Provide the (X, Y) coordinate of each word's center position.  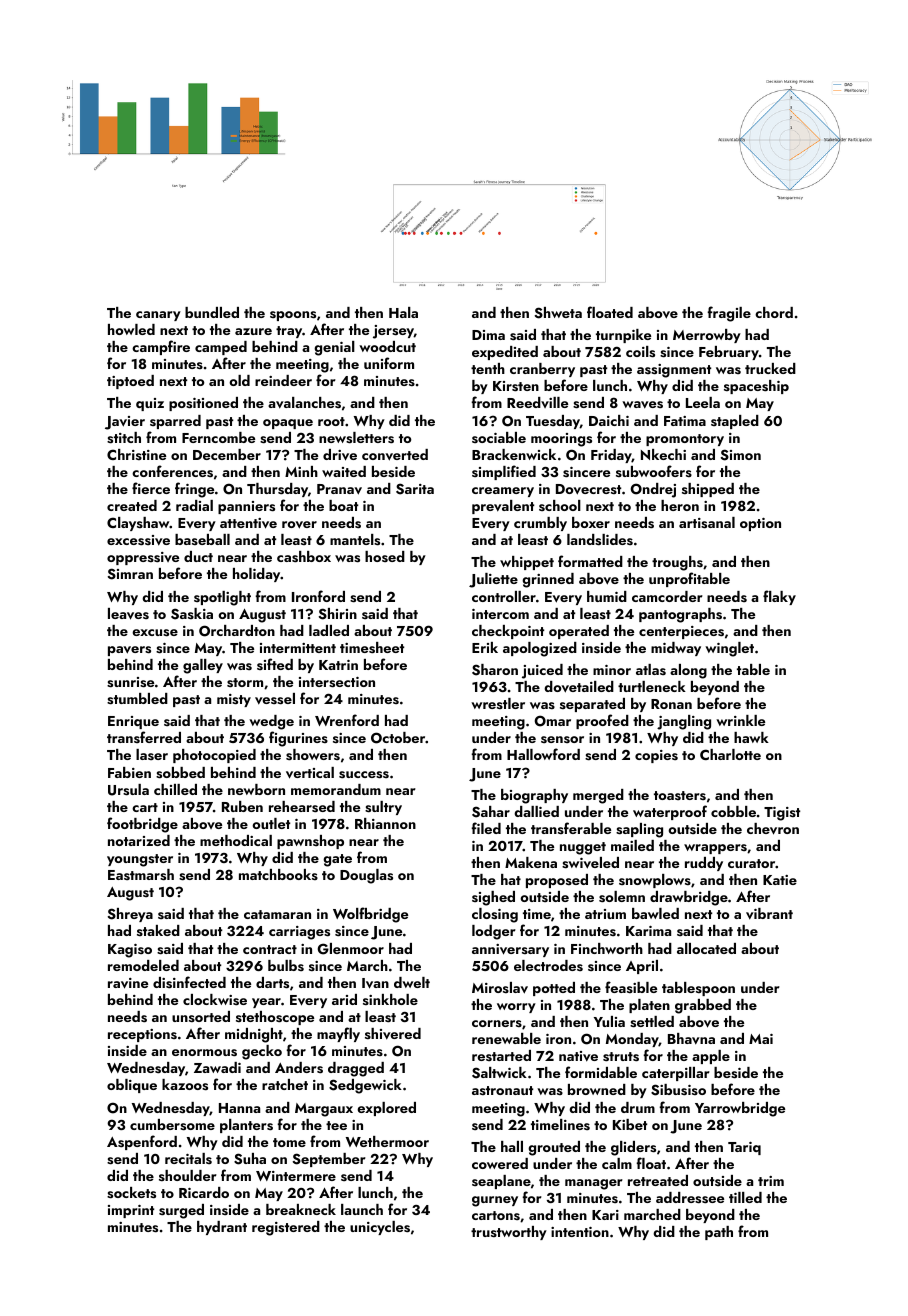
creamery (503, 492)
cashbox (304, 557)
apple (711, 1057)
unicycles (380, 1228)
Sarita (415, 489)
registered (286, 1228)
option (760, 524)
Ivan (375, 983)
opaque (288, 424)
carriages (299, 933)
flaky (779, 597)
